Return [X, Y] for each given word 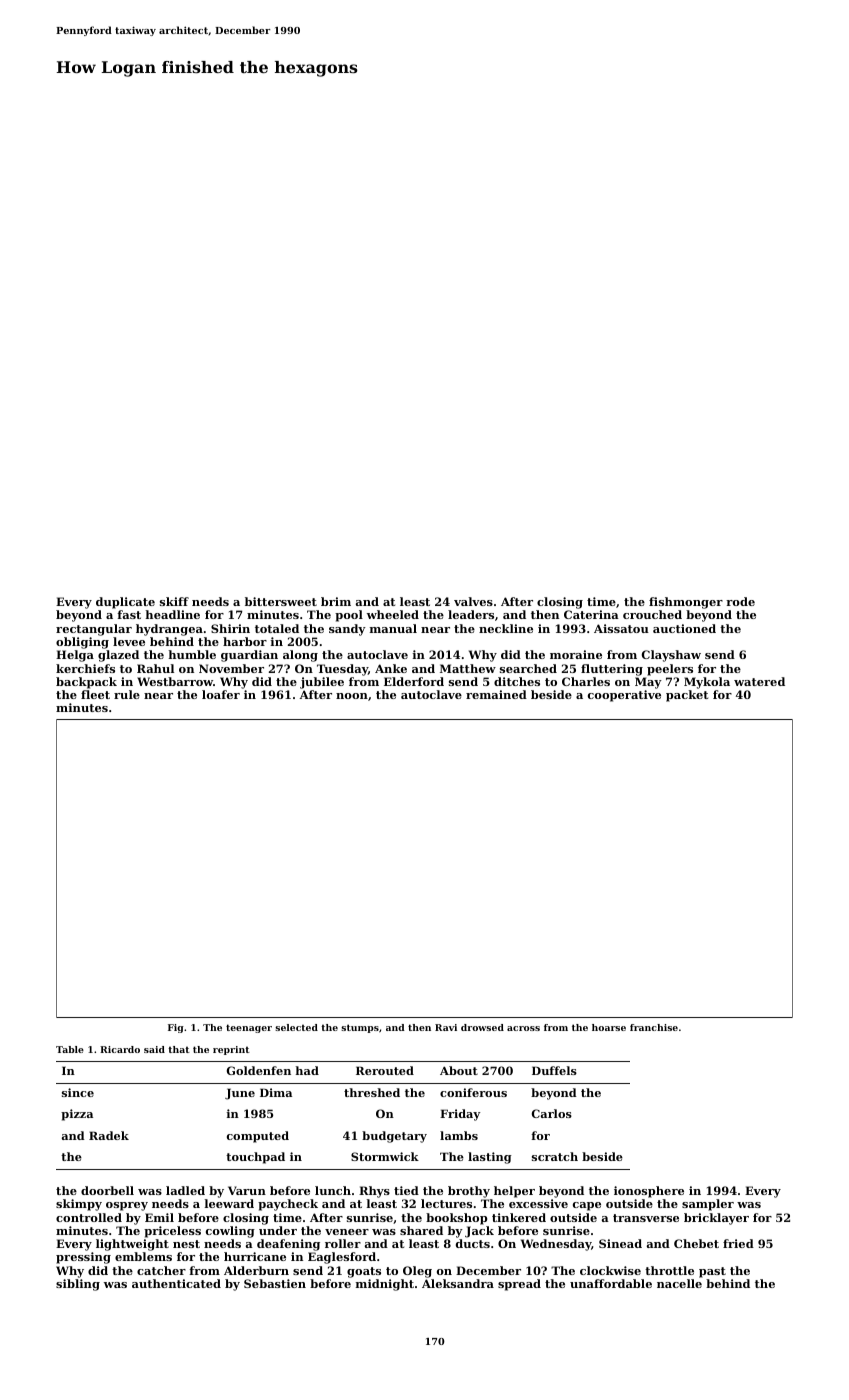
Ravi [446, 1027]
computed [258, 1137]
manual [393, 628]
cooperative [624, 696]
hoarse [609, 1027]
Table [70, 1049]
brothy [469, 1192]
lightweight [132, 1245]
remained [496, 694]
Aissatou [621, 628]
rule [127, 694]
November [231, 668]
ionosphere [649, 1192]
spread [519, 1285]
